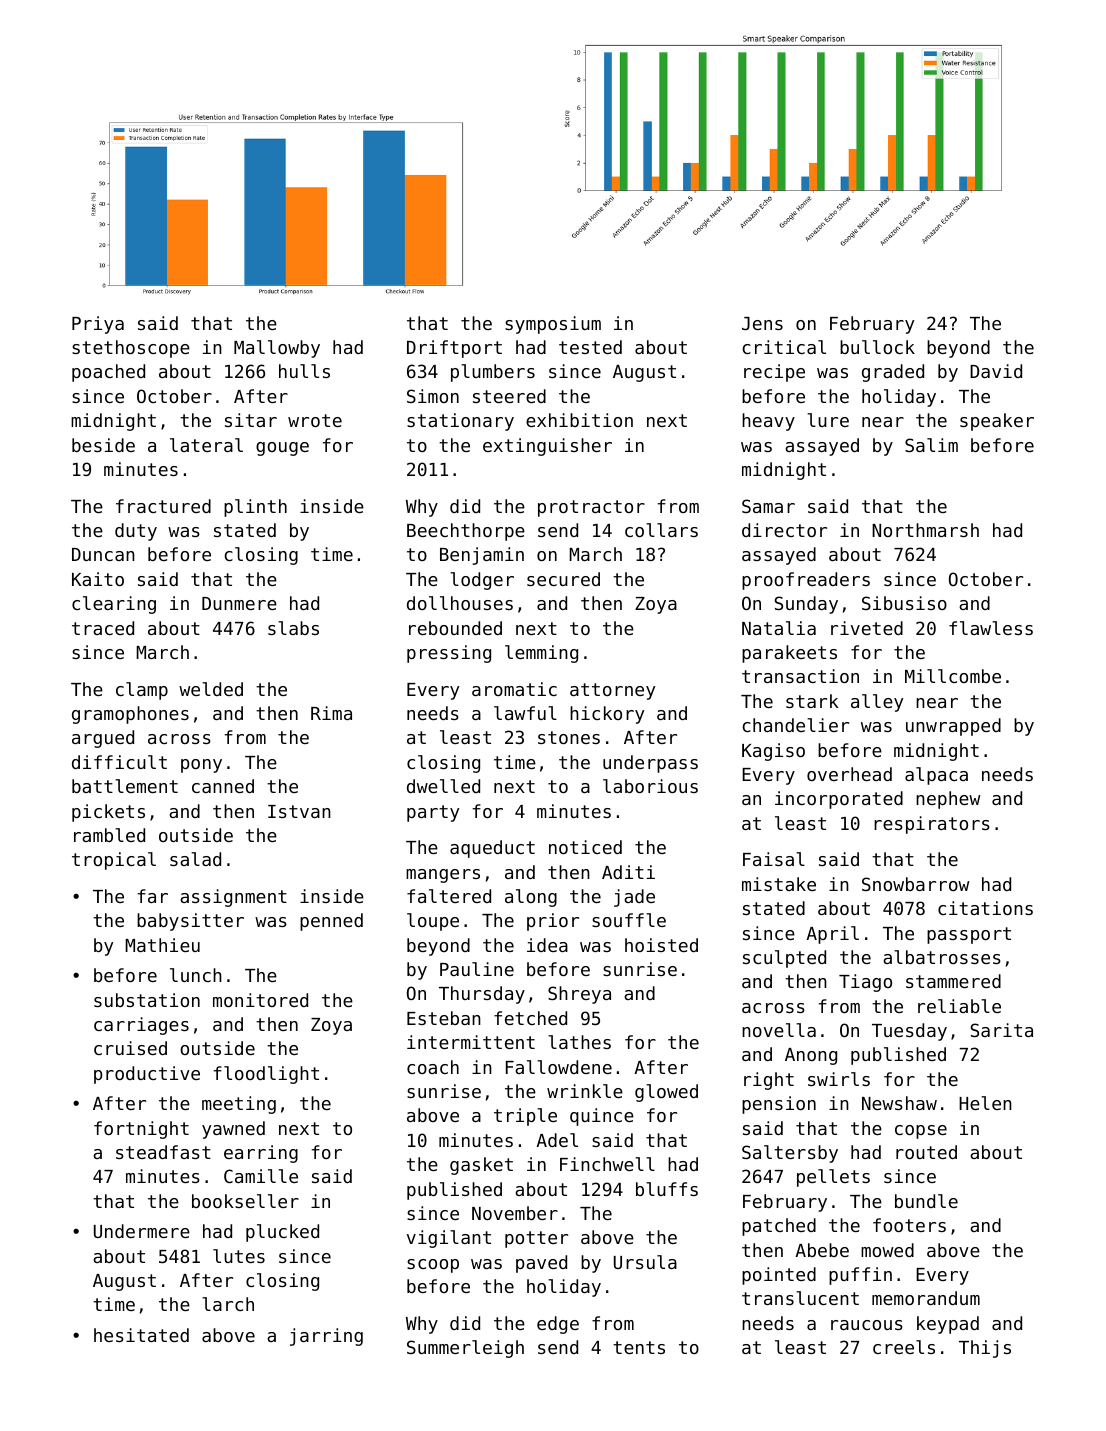  I want to click on secured, so click(563, 579).
